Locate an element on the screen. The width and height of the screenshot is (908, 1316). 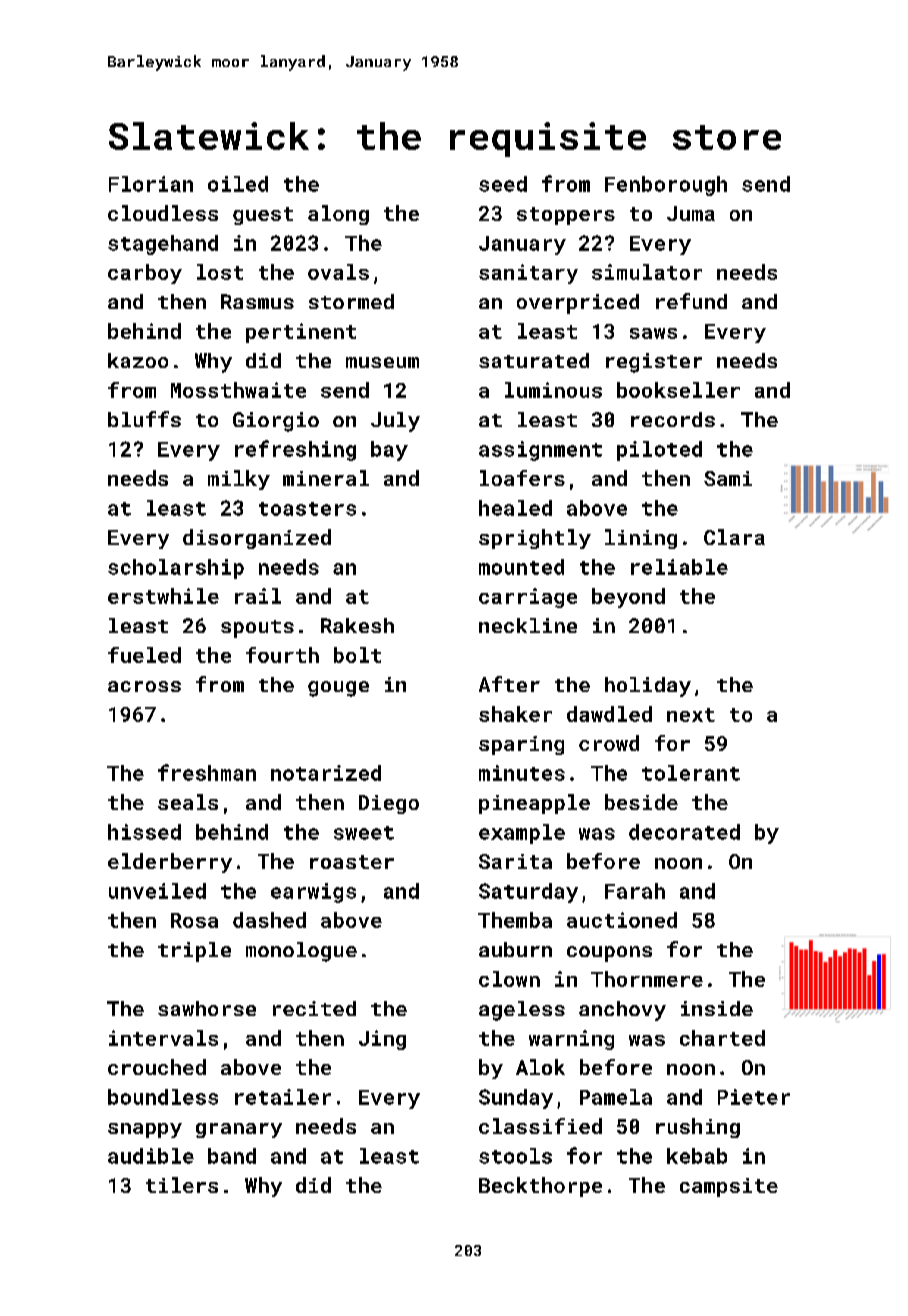
spouts is located at coordinates (257, 629).
